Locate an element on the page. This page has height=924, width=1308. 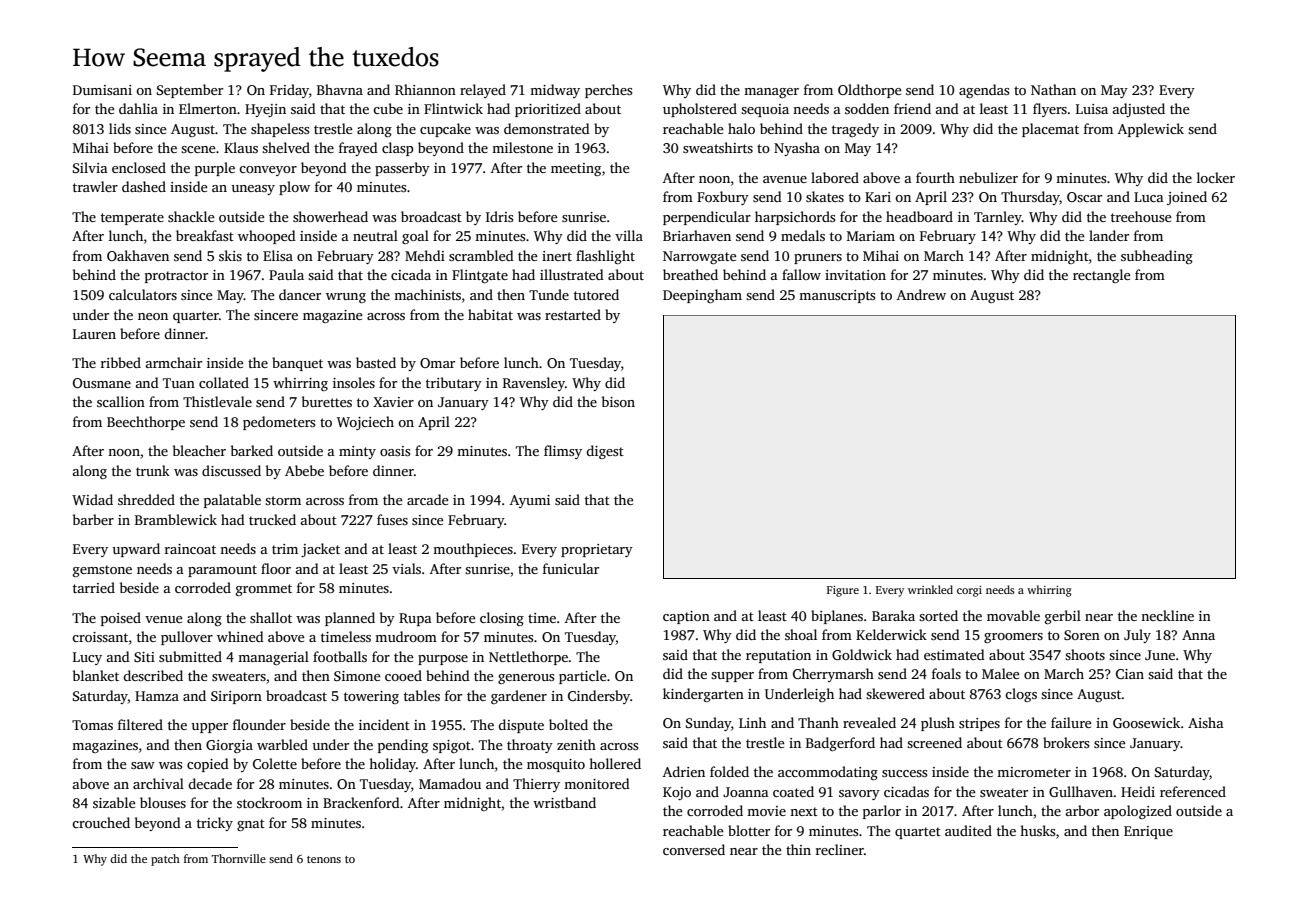
Thornville is located at coordinates (239, 858).
